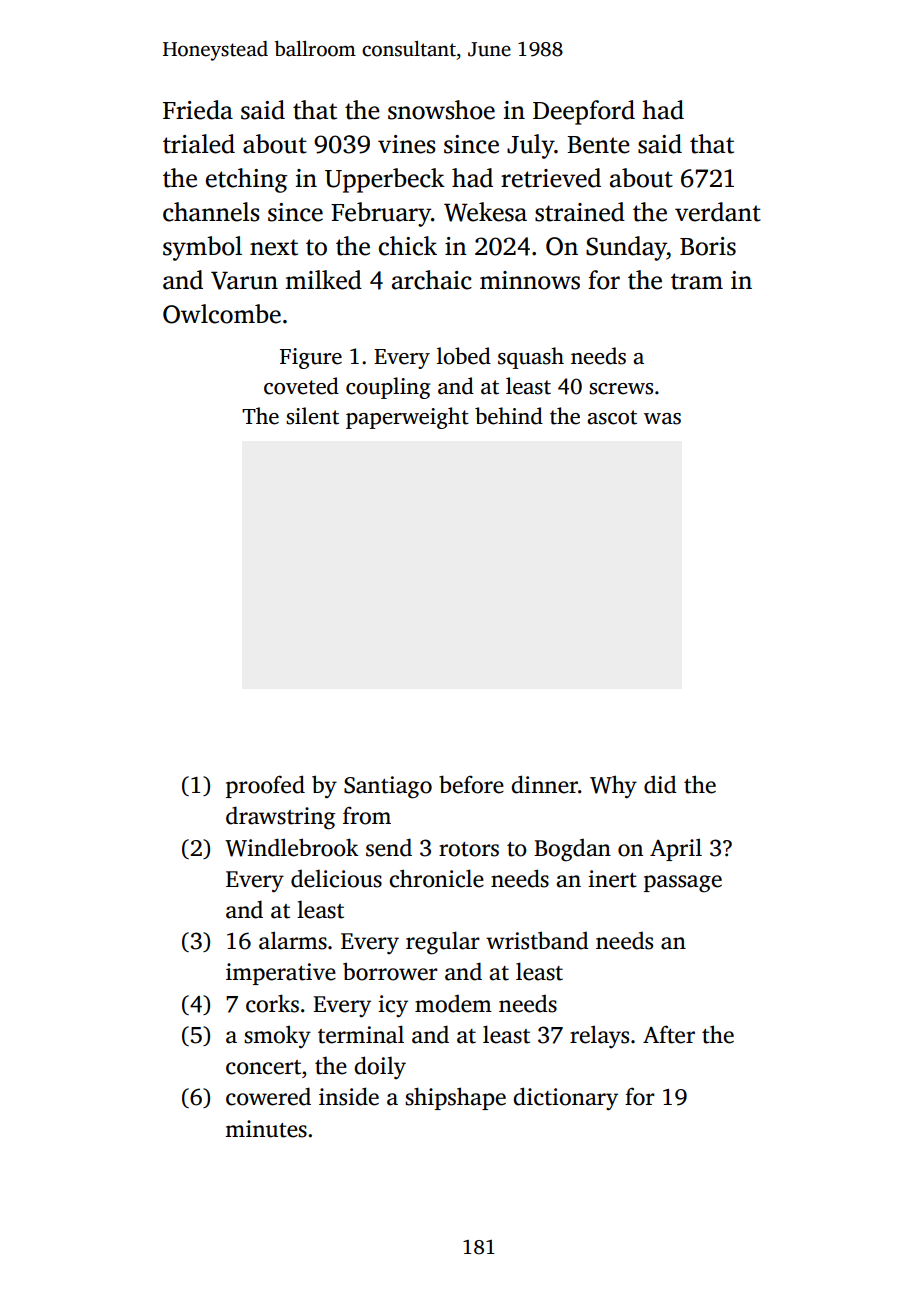 The image size is (924, 1311). What do you see at coordinates (246, 180) in the screenshot?
I see `etching` at bounding box center [246, 180].
